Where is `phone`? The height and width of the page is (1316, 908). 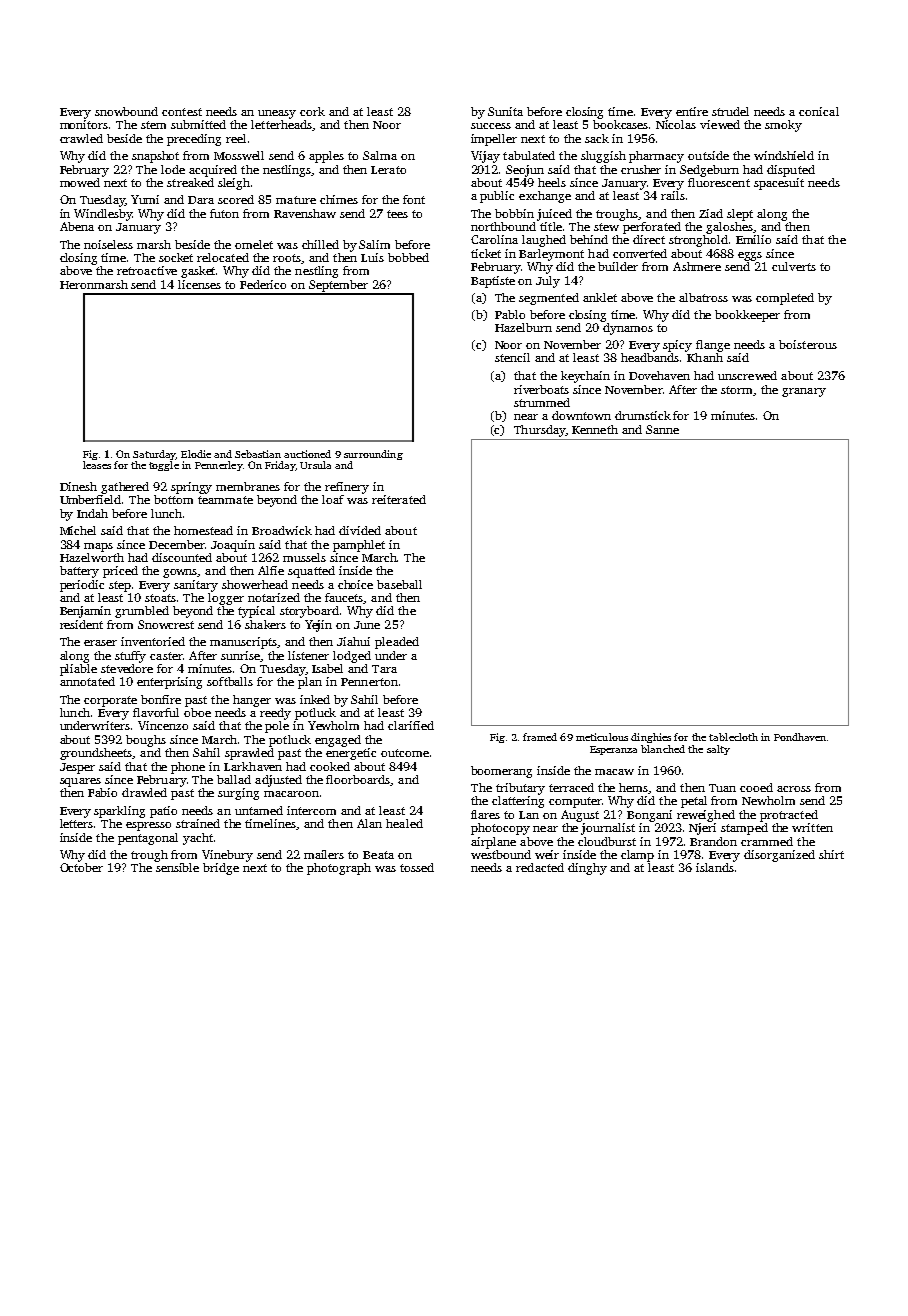 phone is located at coordinates (188, 768).
